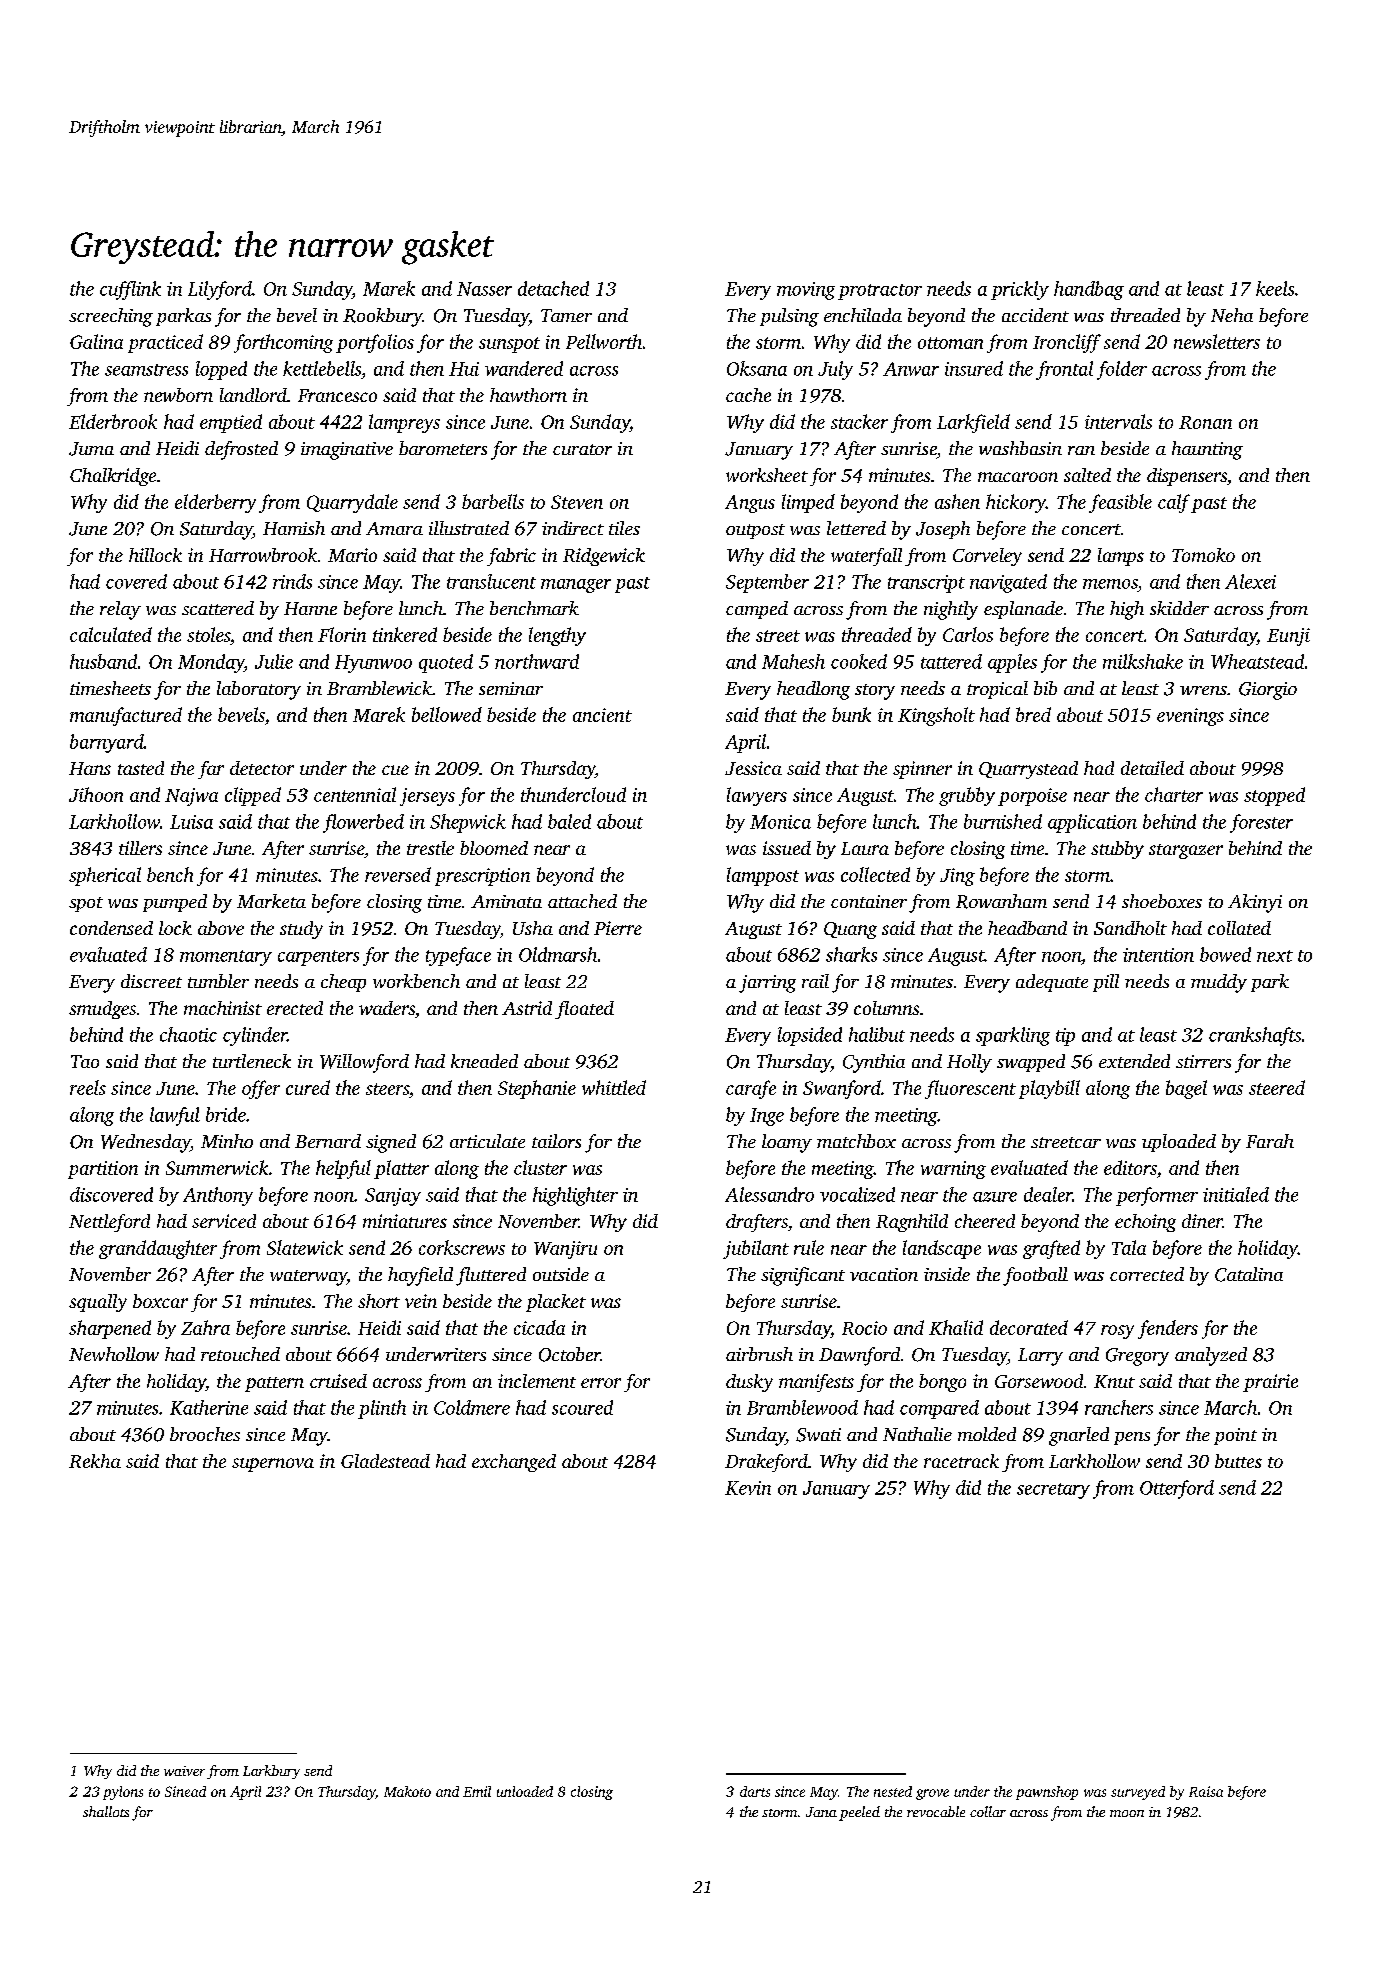 The height and width of the screenshot is (1969, 1386). Describe the element at coordinates (806, 291) in the screenshot. I see `moving` at that location.
